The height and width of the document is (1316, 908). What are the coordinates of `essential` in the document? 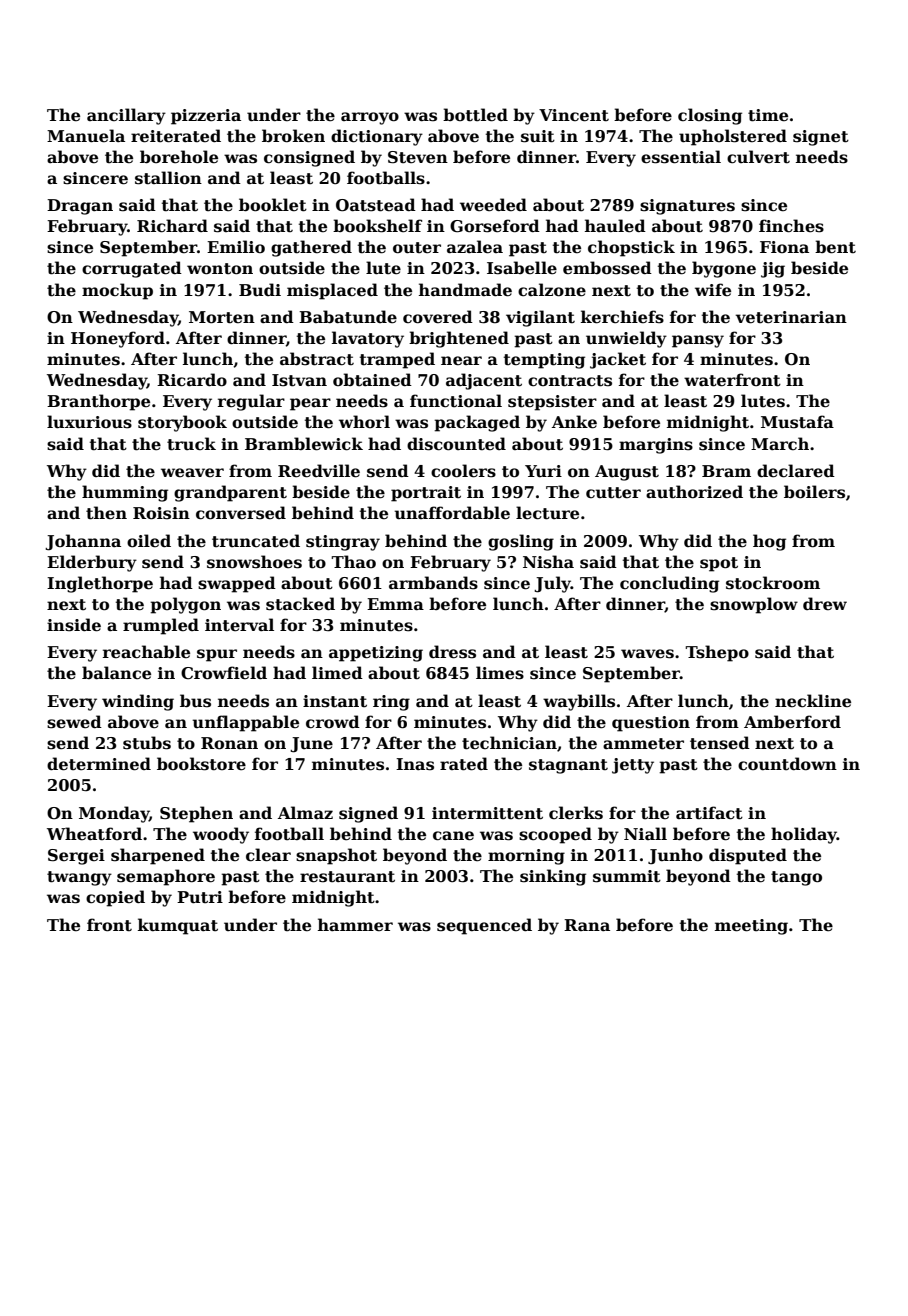 It's located at (681, 157).
